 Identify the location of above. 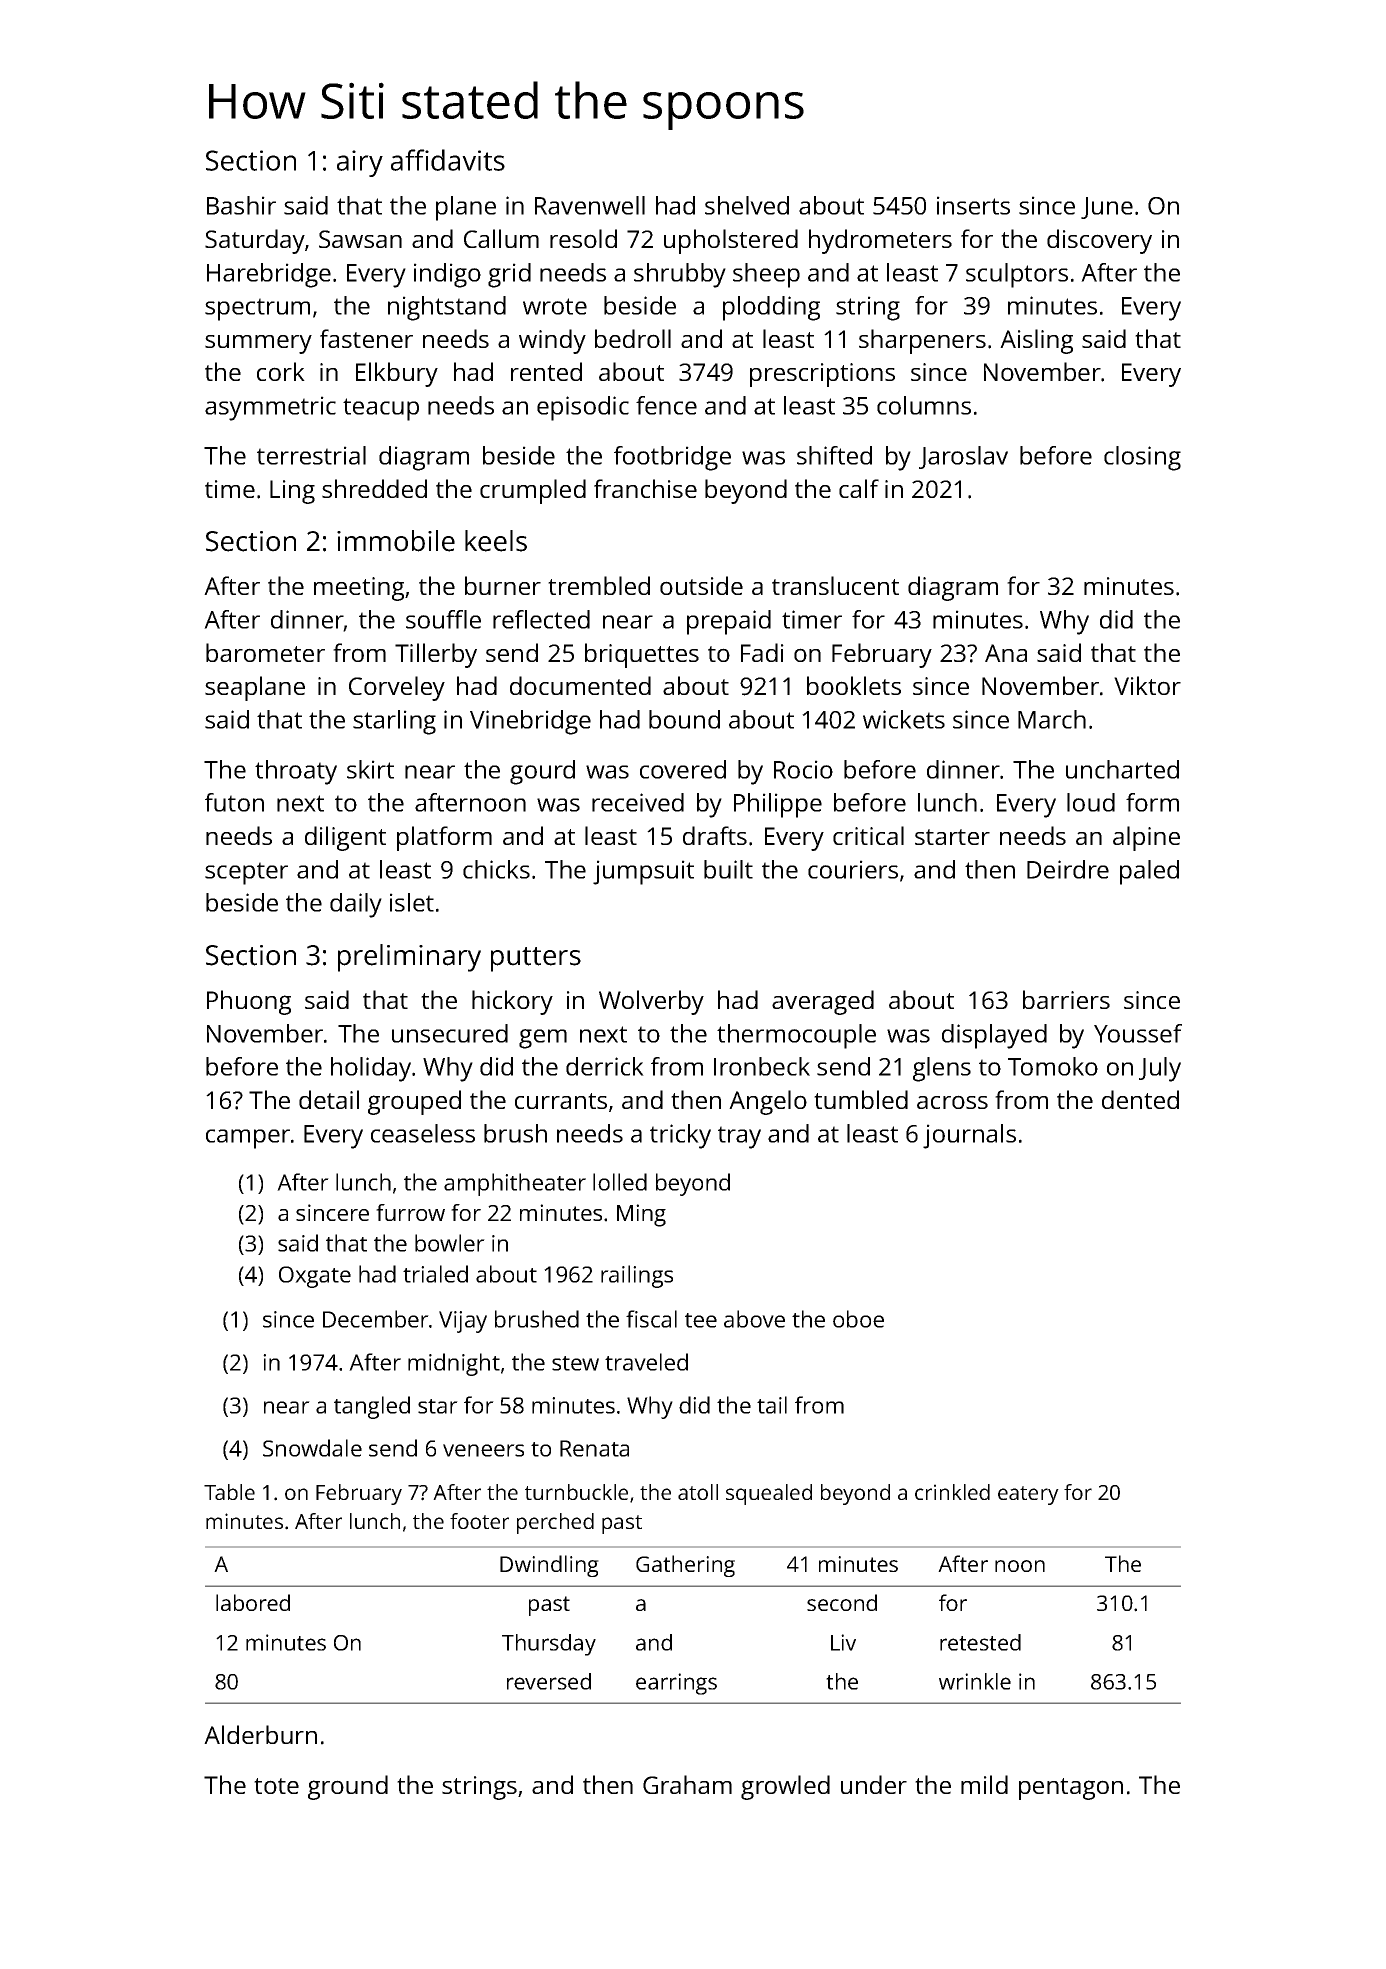
(754, 1319).
